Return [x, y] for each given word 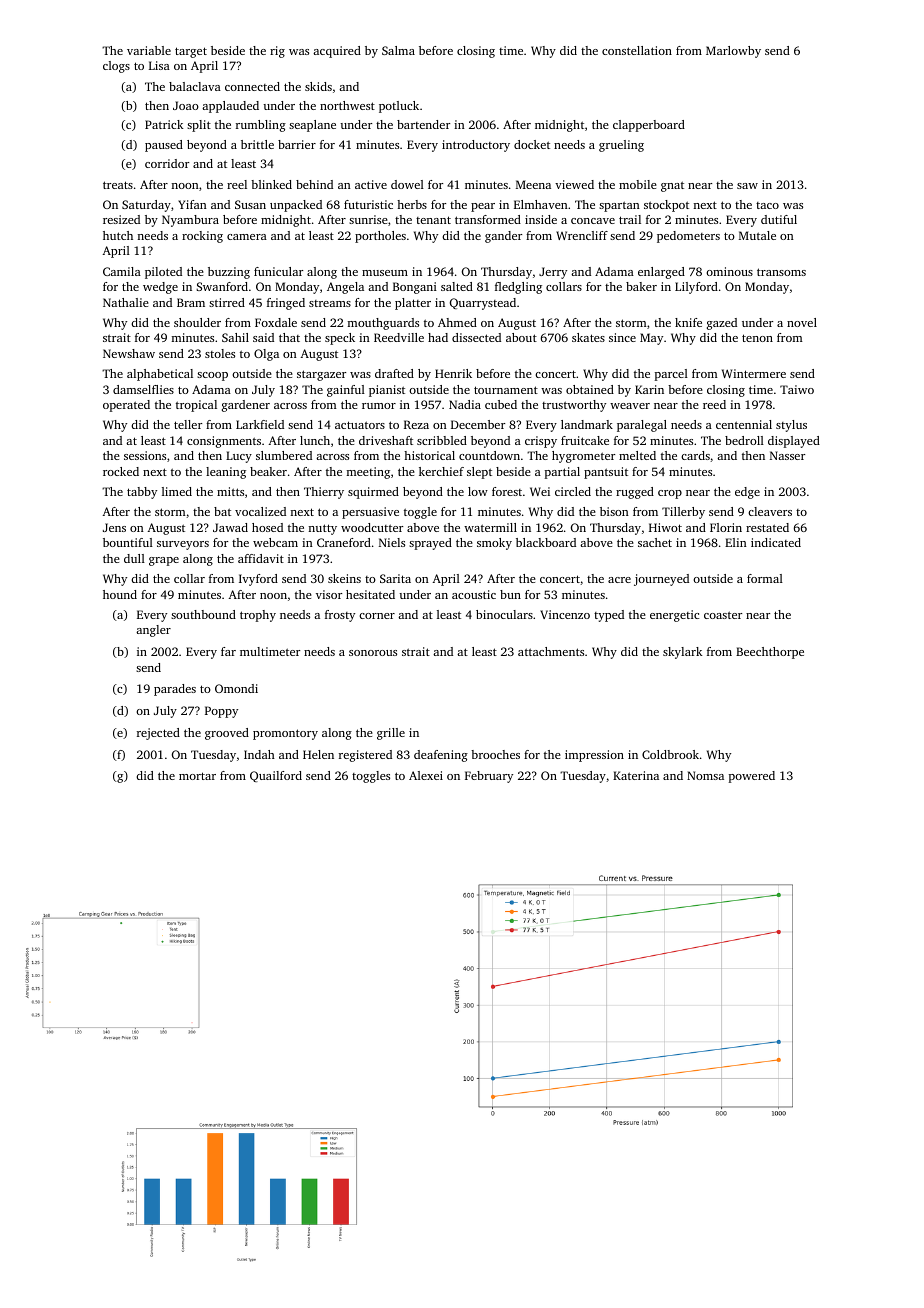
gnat [672, 186]
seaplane [312, 126]
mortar [197, 776]
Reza [416, 424]
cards [695, 455]
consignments [224, 442]
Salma [398, 50]
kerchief [441, 471]
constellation [637, 50]
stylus [791, 426]
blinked [271, 184]
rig [277, 52]
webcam [275, 542]
